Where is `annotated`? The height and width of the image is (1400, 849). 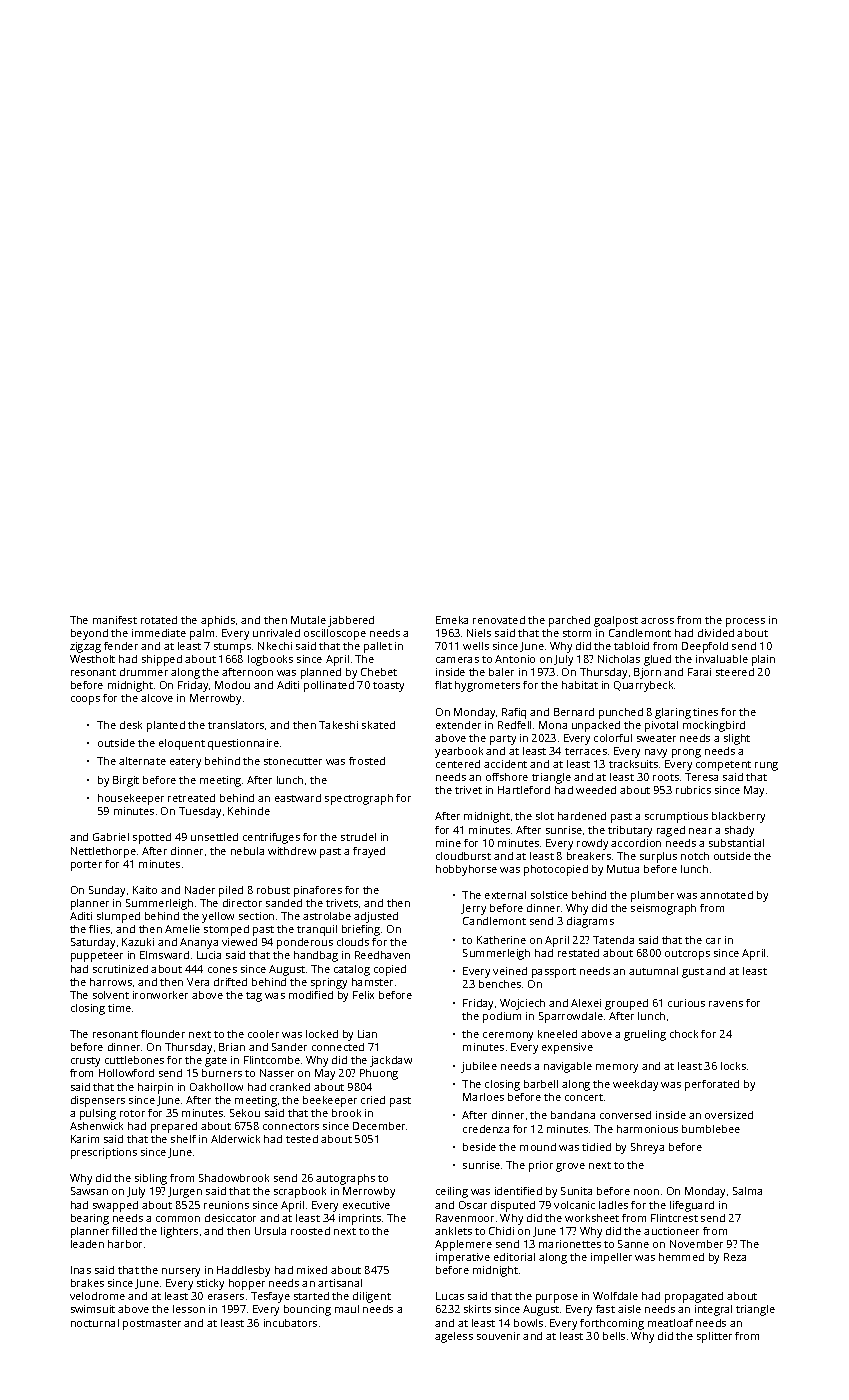 annotated is located at coordinates (726, 895).
